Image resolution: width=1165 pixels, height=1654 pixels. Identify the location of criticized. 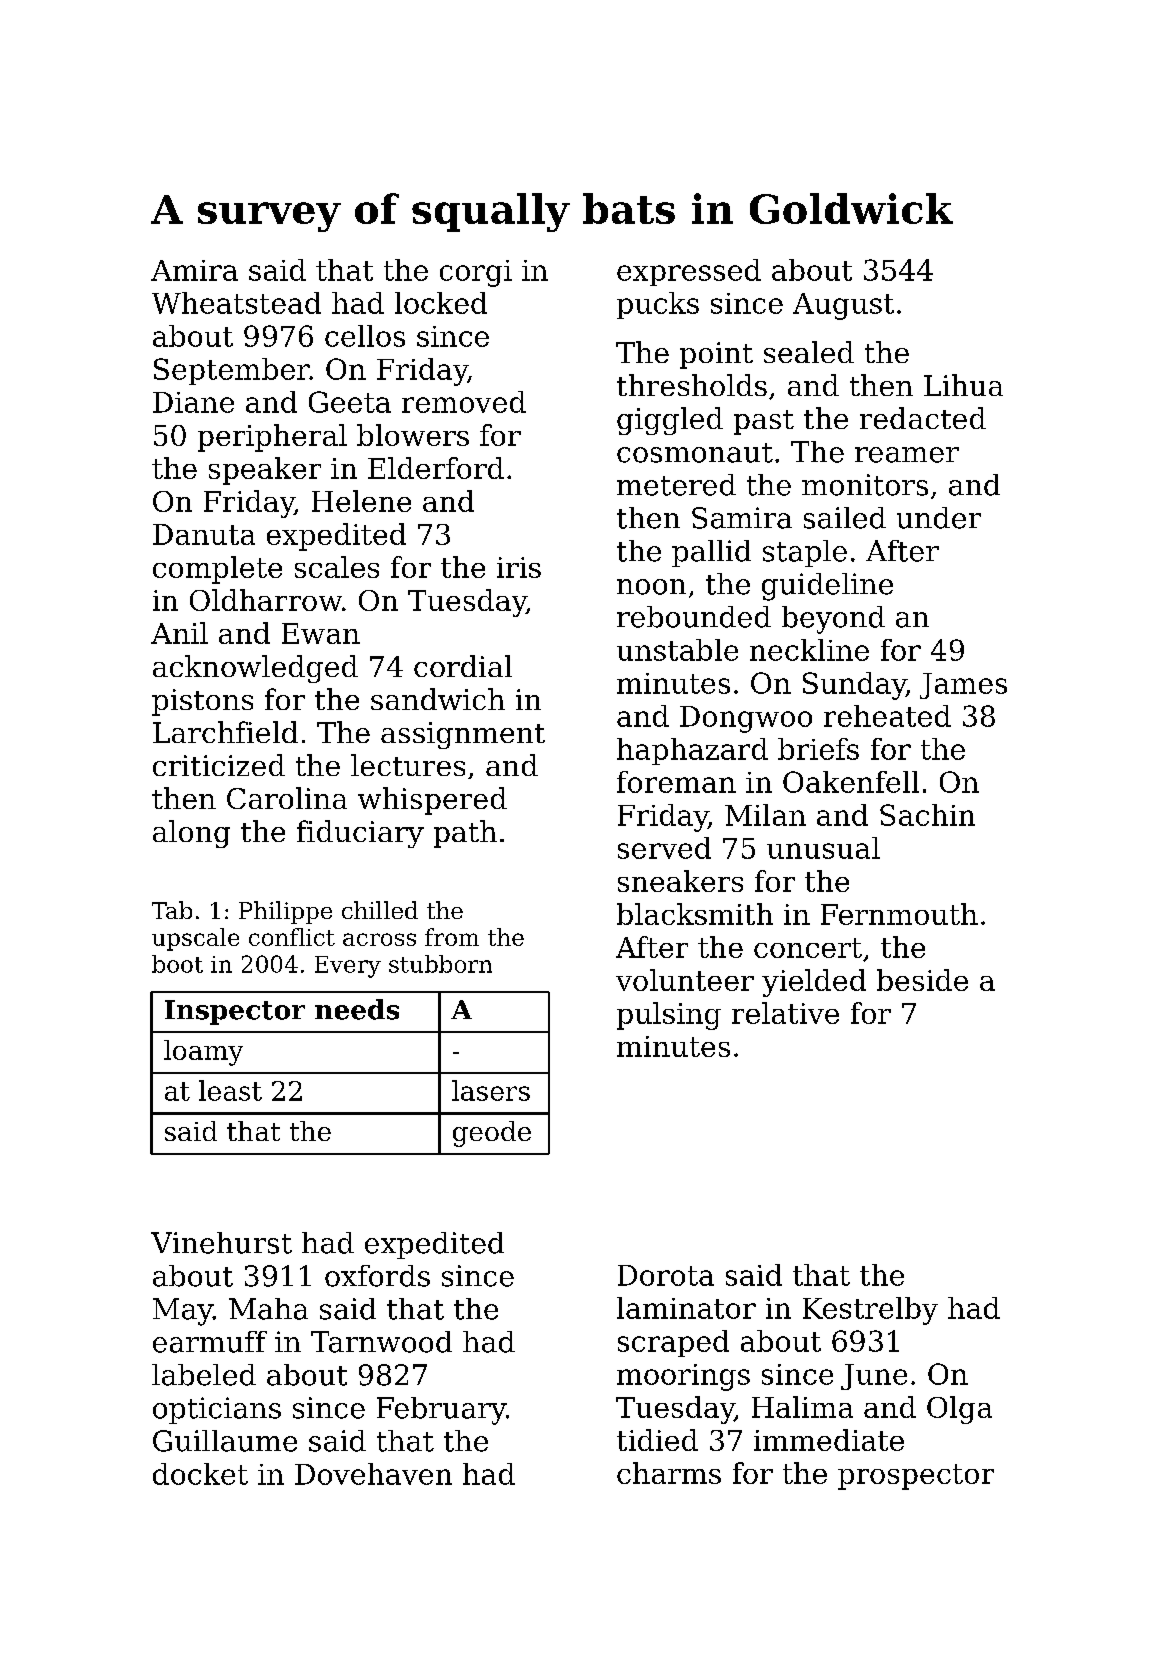
(219, 765).
